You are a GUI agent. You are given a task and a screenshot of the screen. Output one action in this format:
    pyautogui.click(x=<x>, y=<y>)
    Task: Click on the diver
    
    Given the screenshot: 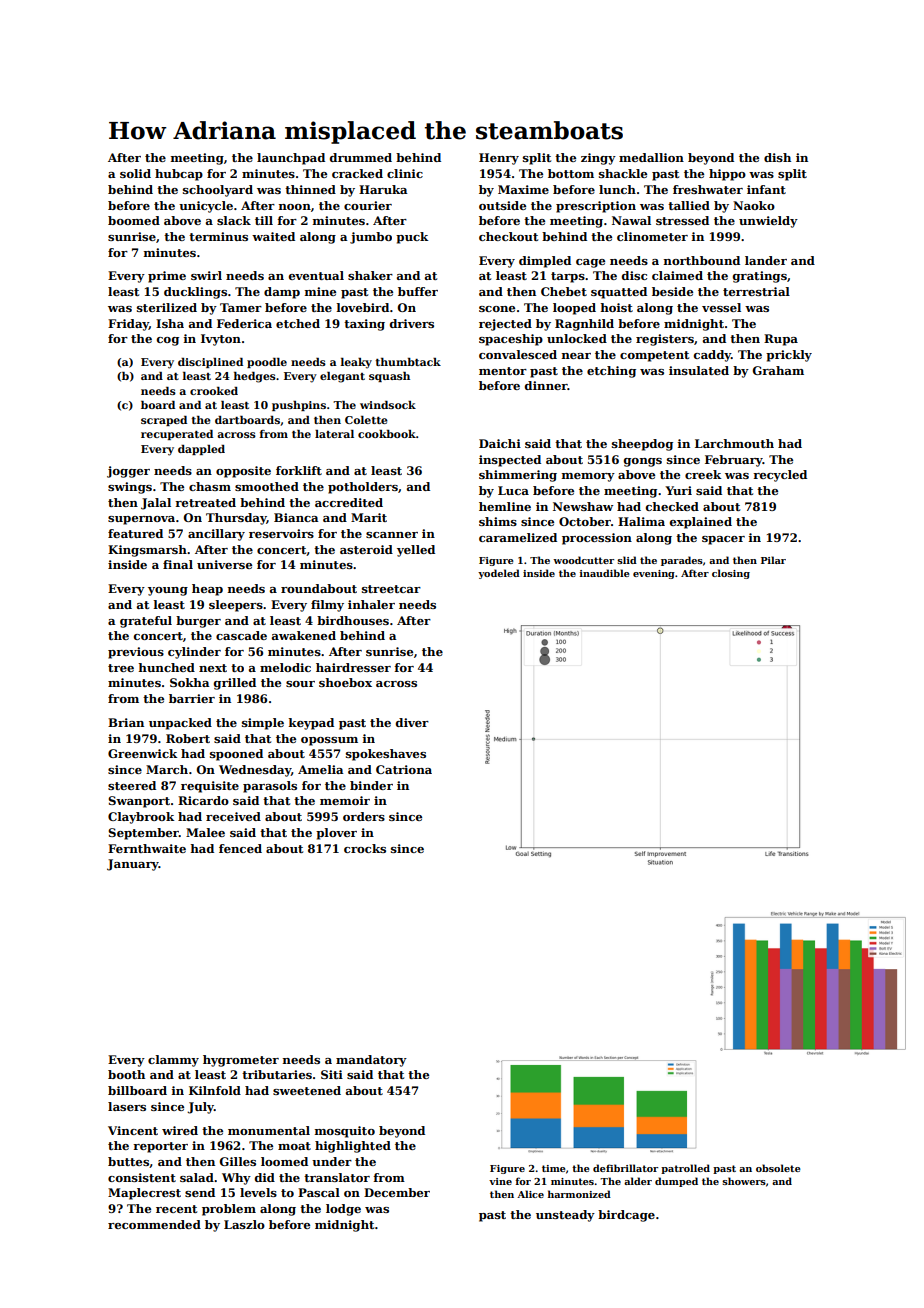 What is the action you would take?
    pyautogui.click(x=412, y=722)
